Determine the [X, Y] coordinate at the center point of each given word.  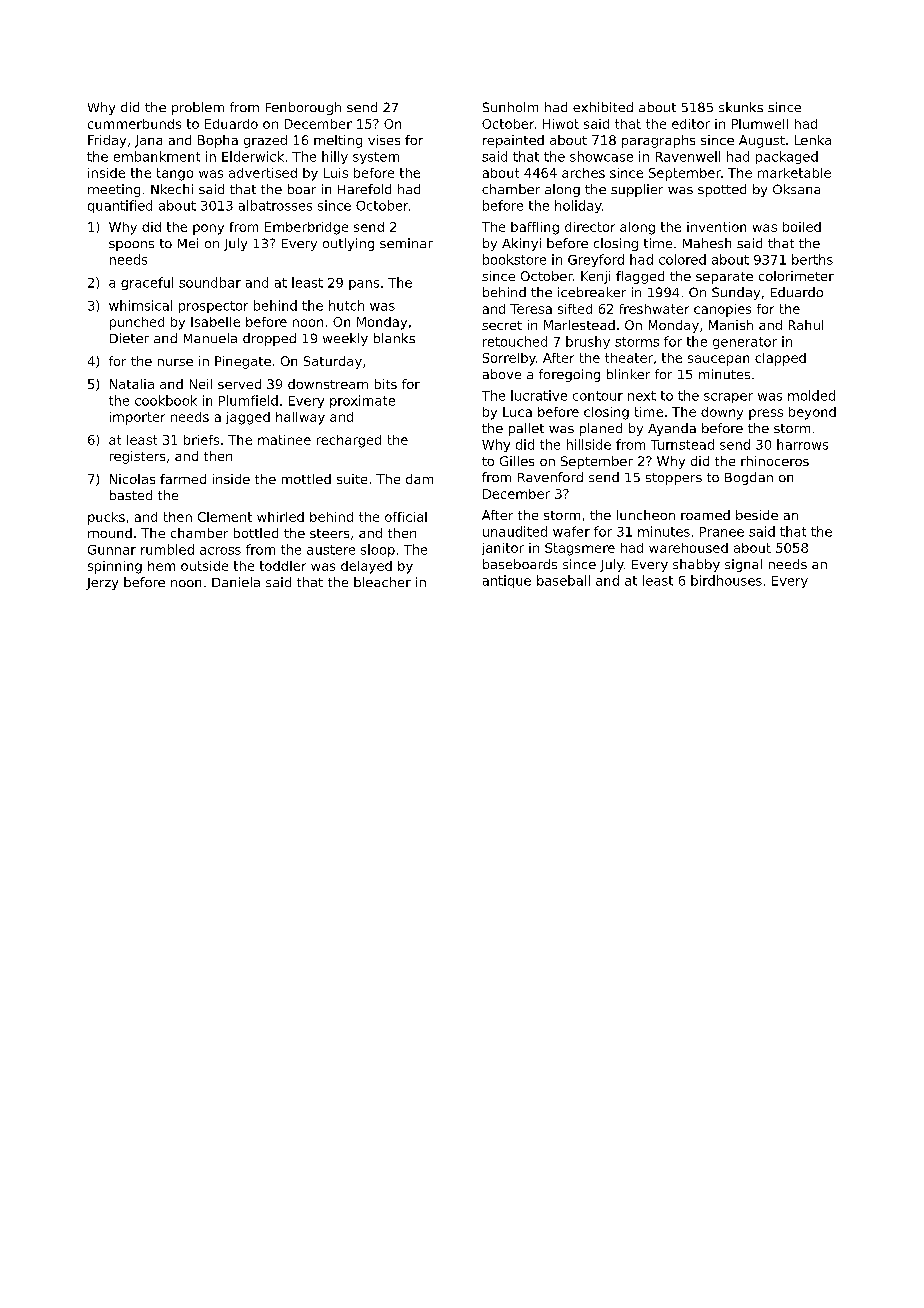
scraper [728, 398]
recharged [349, 441]
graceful [147, 283]
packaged [787, 157]
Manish [731, 325]
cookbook [166, 400]
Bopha [218, 141]
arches [583, 173]
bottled [256, 533]
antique [507, 581]
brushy [588, 342]
